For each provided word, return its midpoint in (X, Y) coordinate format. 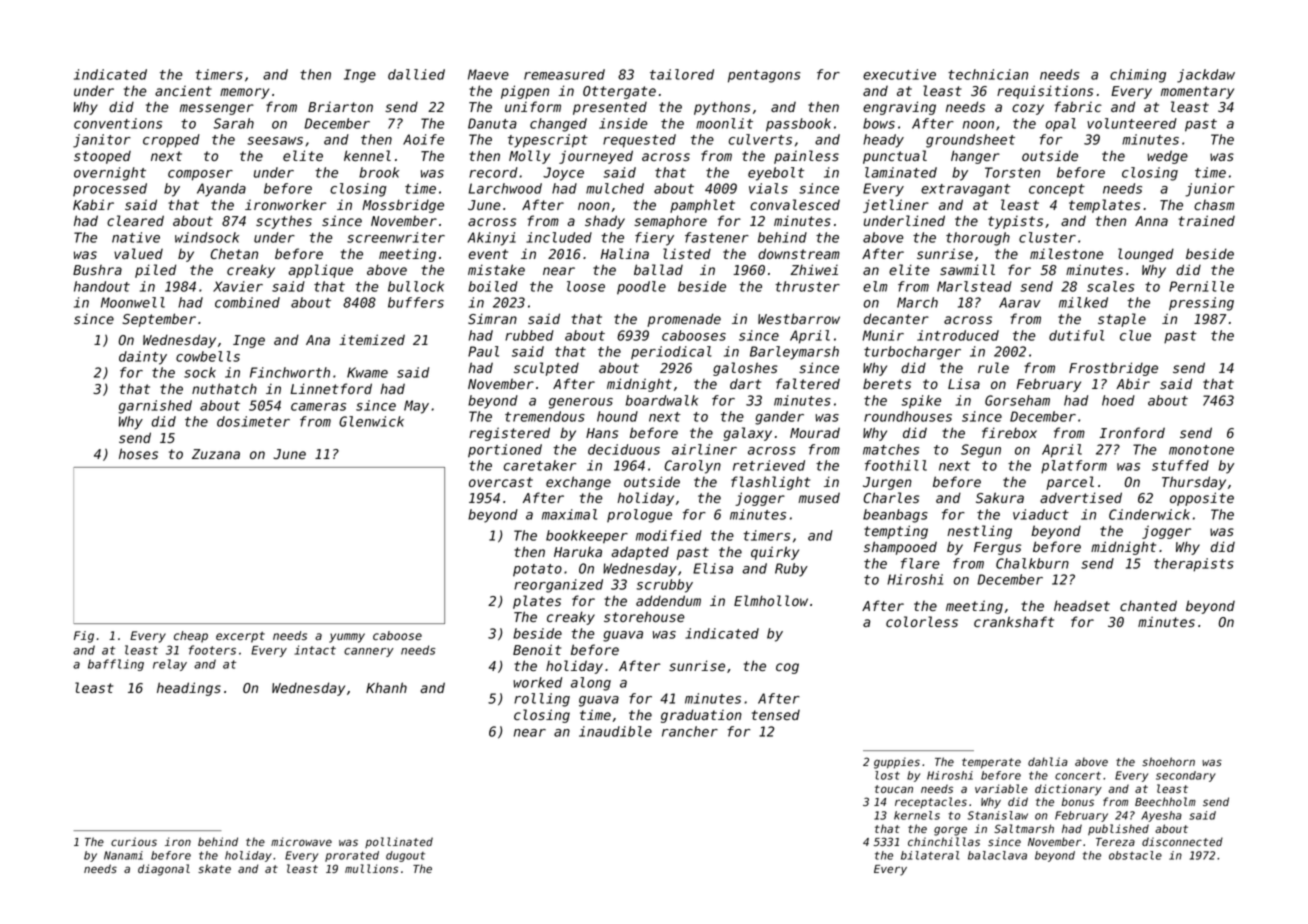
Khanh (386, 687)
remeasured (564, 74)
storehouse (644, 617)
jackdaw (1206, 76)
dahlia (1048, 761)
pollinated (399, 842)
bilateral (930, 855)
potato (537, 570)
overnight (110, 174)
